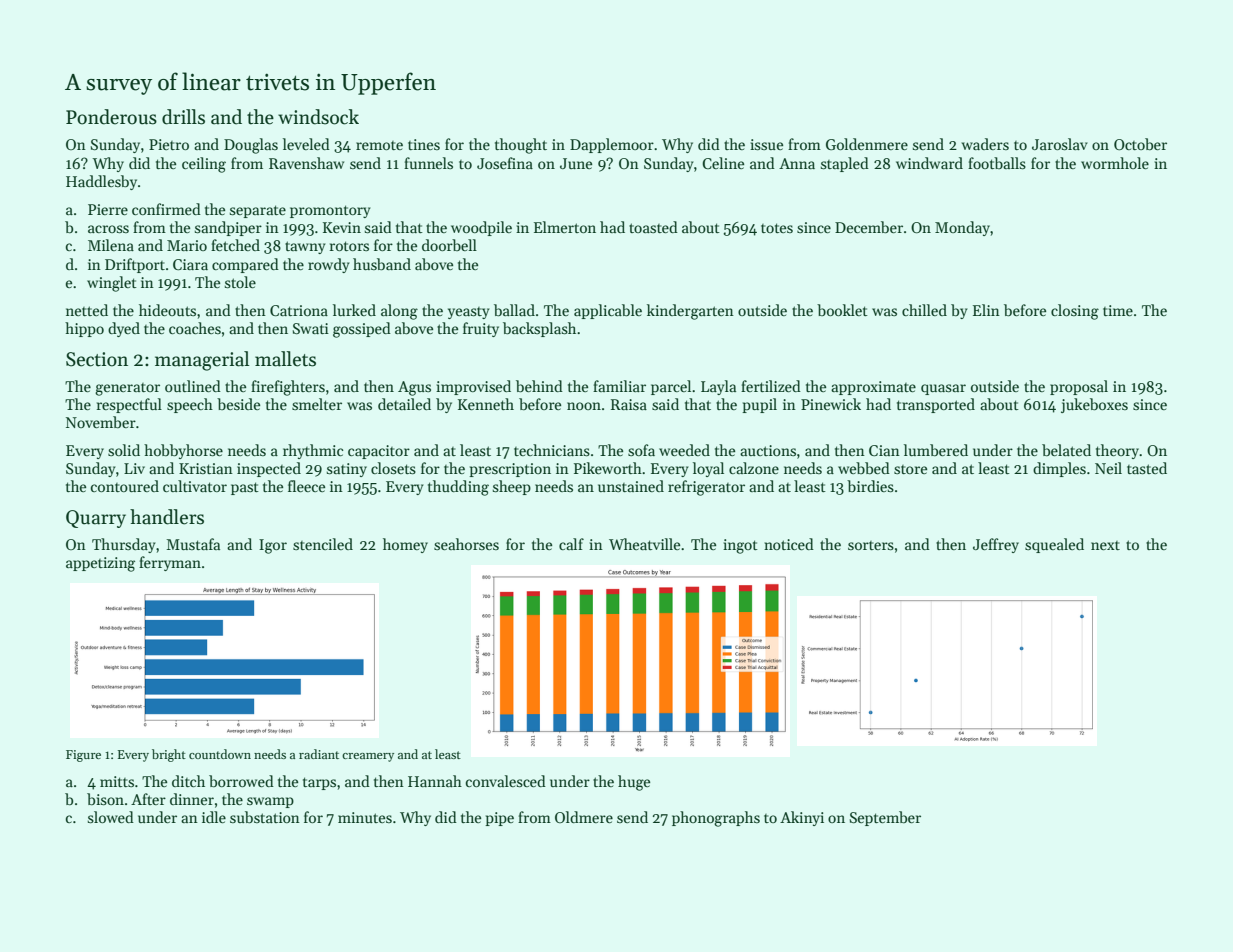 The image size is (1233, 952). I want to click on fertilized, so click(771, 386).
